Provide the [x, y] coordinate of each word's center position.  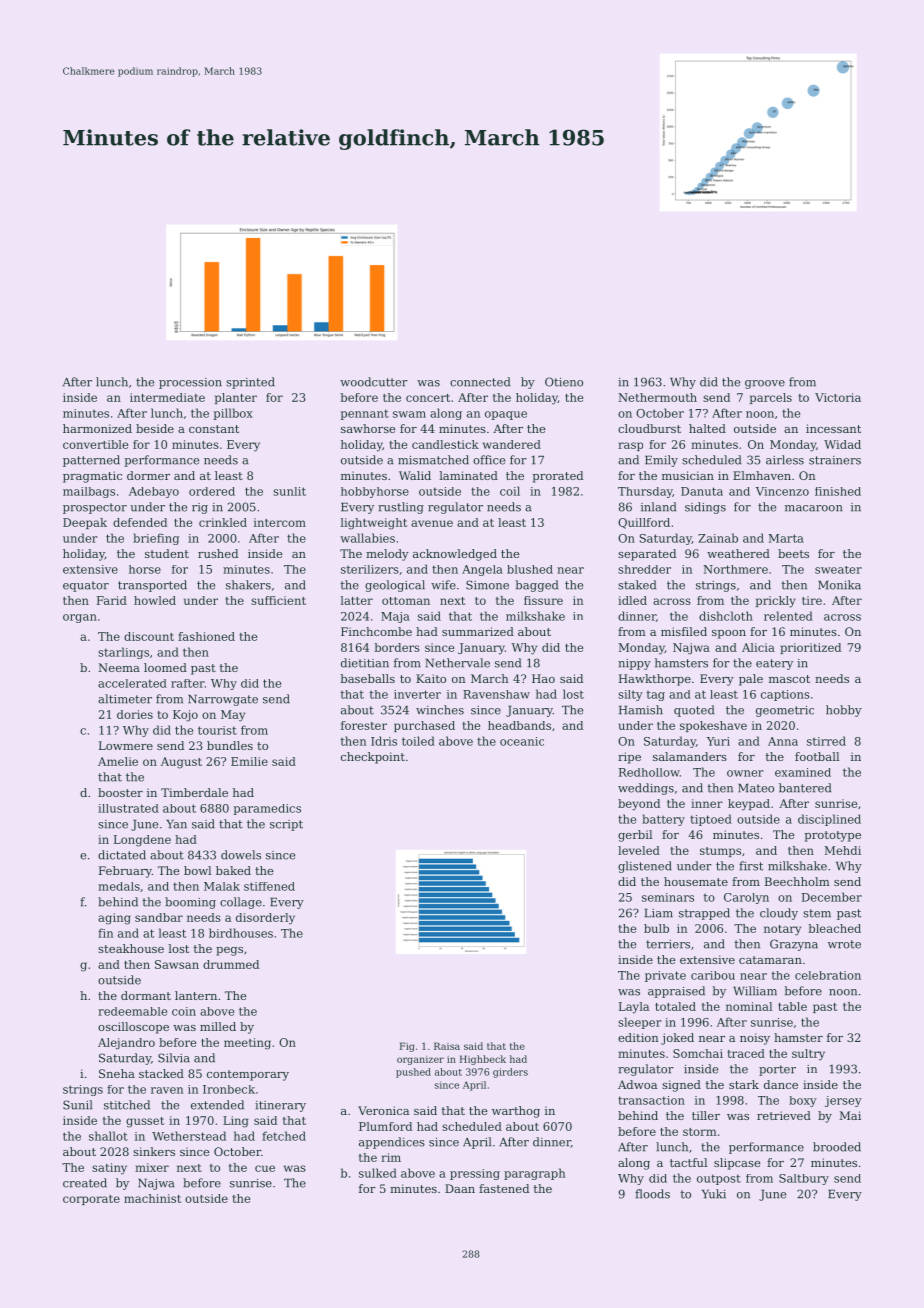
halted [707, 428]
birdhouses [241, 933]
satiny [109, 1169]
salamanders [690, 756]
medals [119, 886]
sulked [378, 1173]
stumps [720, 852]
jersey [843, 1101]
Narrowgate [223, 700]
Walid [415, 475]
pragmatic [92, 477]
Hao [543, 678]
